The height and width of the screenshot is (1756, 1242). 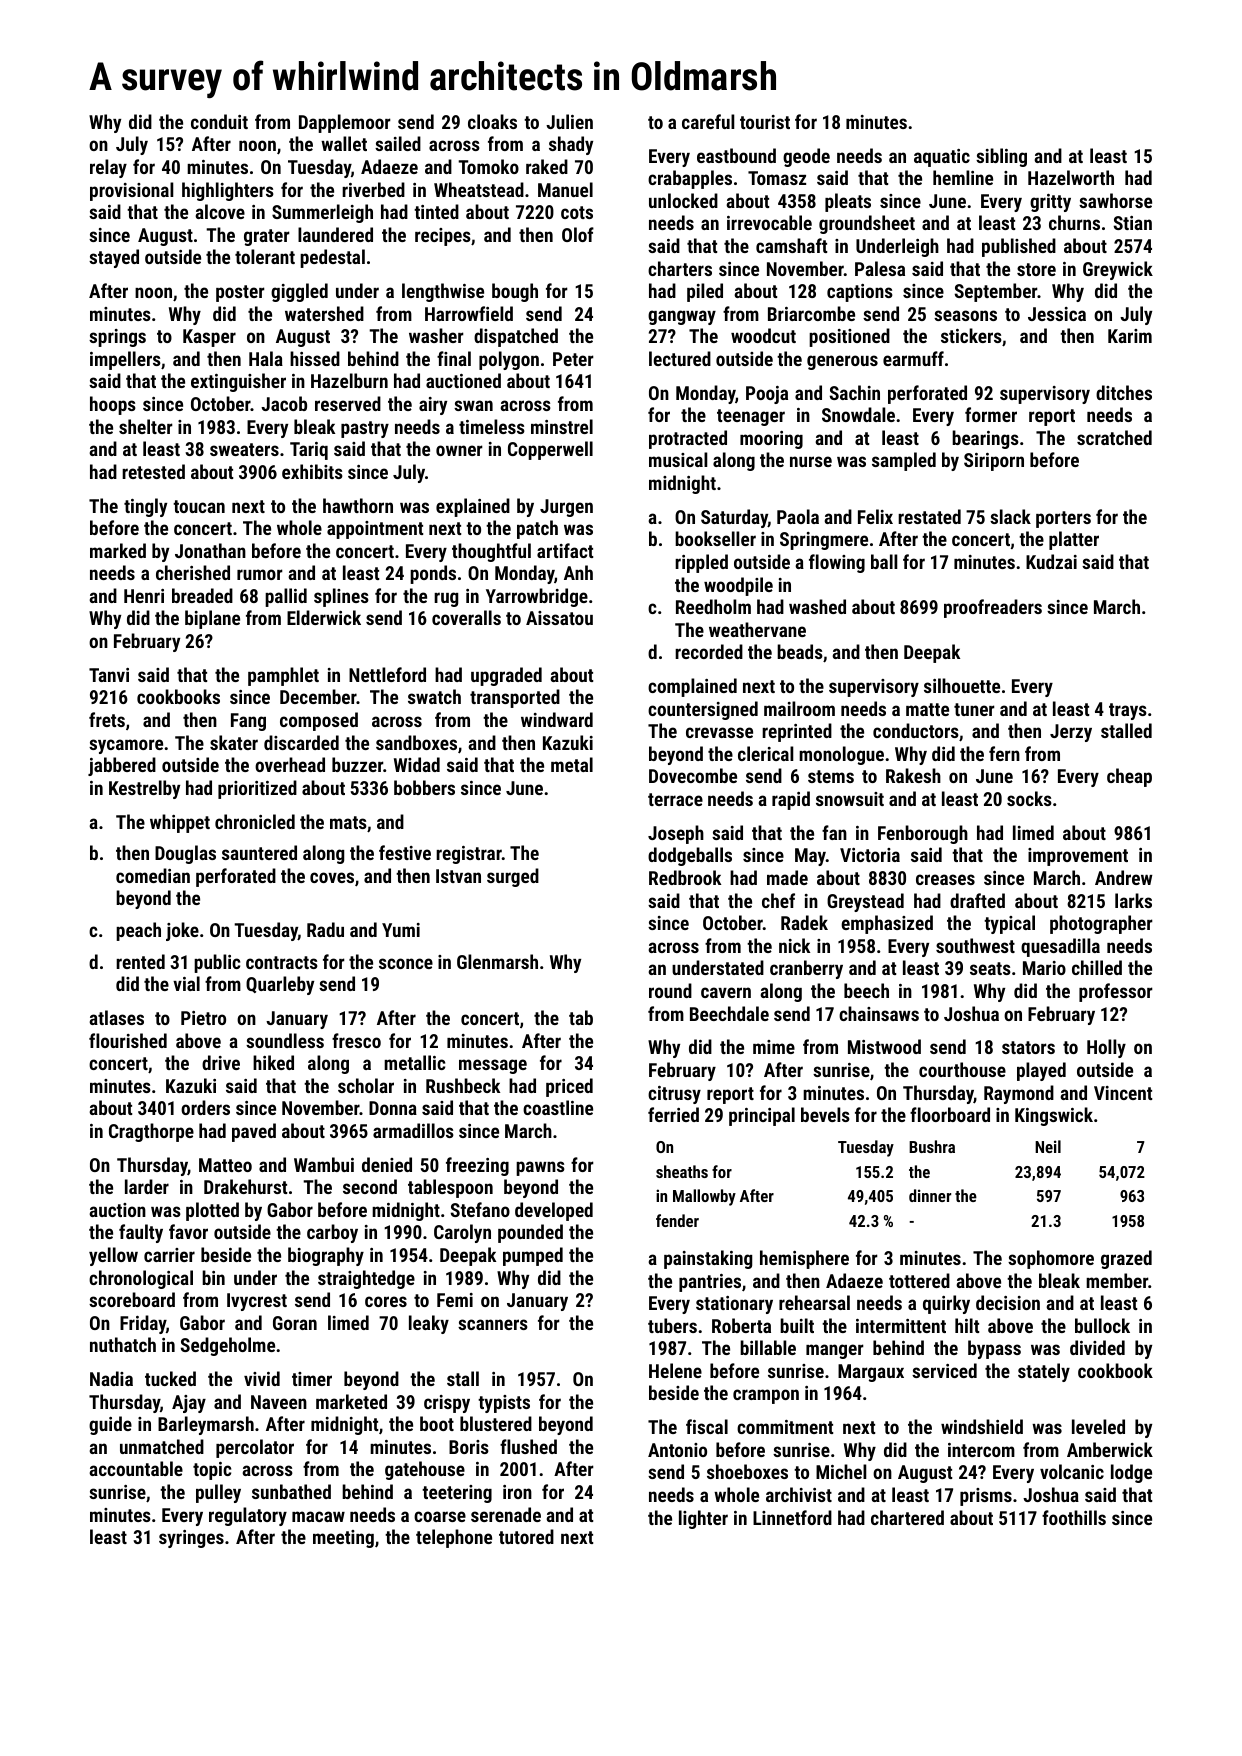 What do you see at coordinates (492, 121) in the screenshot?
I see `cloaks` at bounding box center [492, 121].
